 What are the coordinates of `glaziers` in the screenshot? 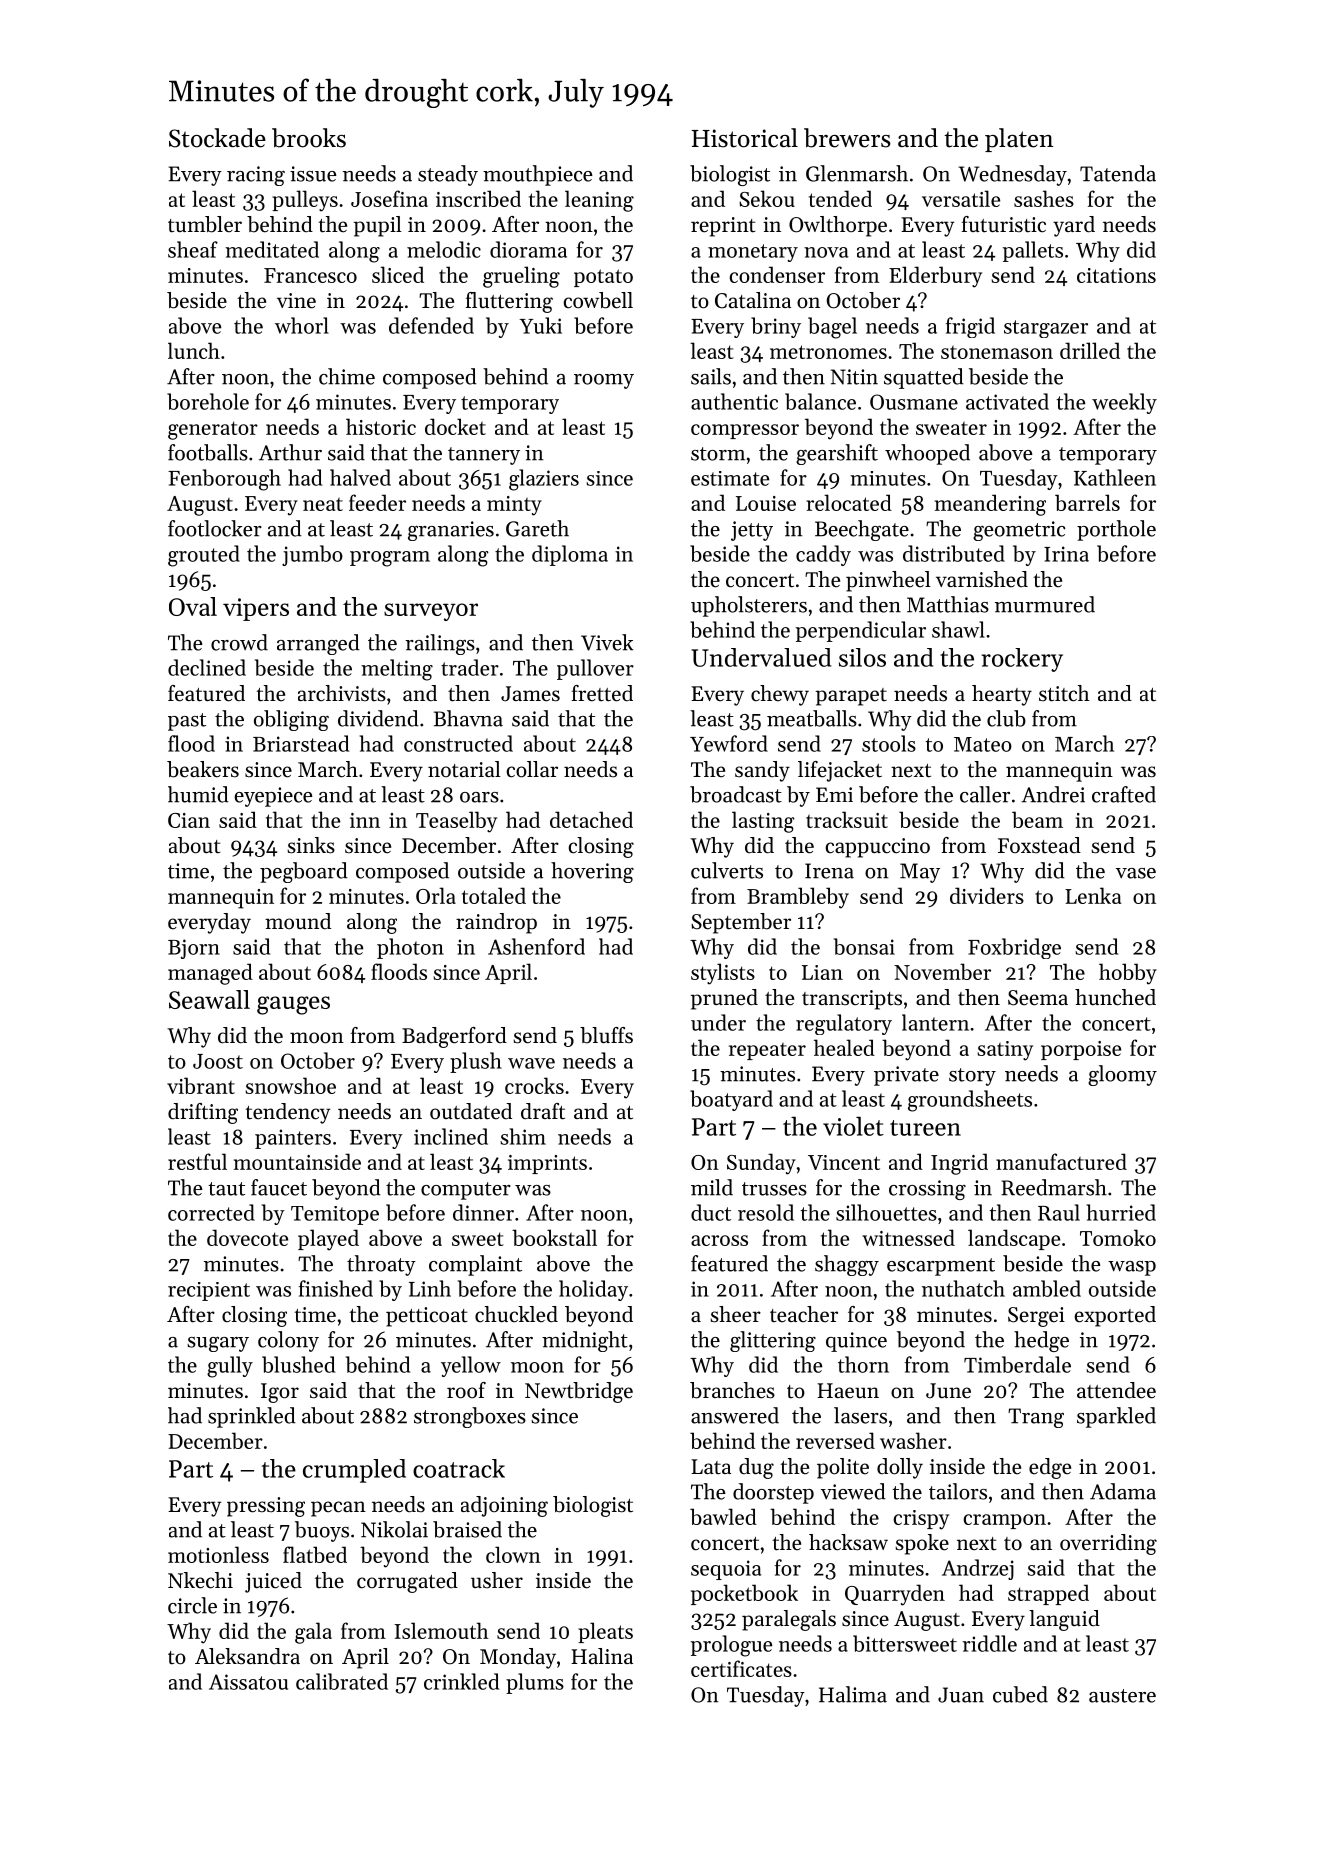 It's located at (544, 480).
